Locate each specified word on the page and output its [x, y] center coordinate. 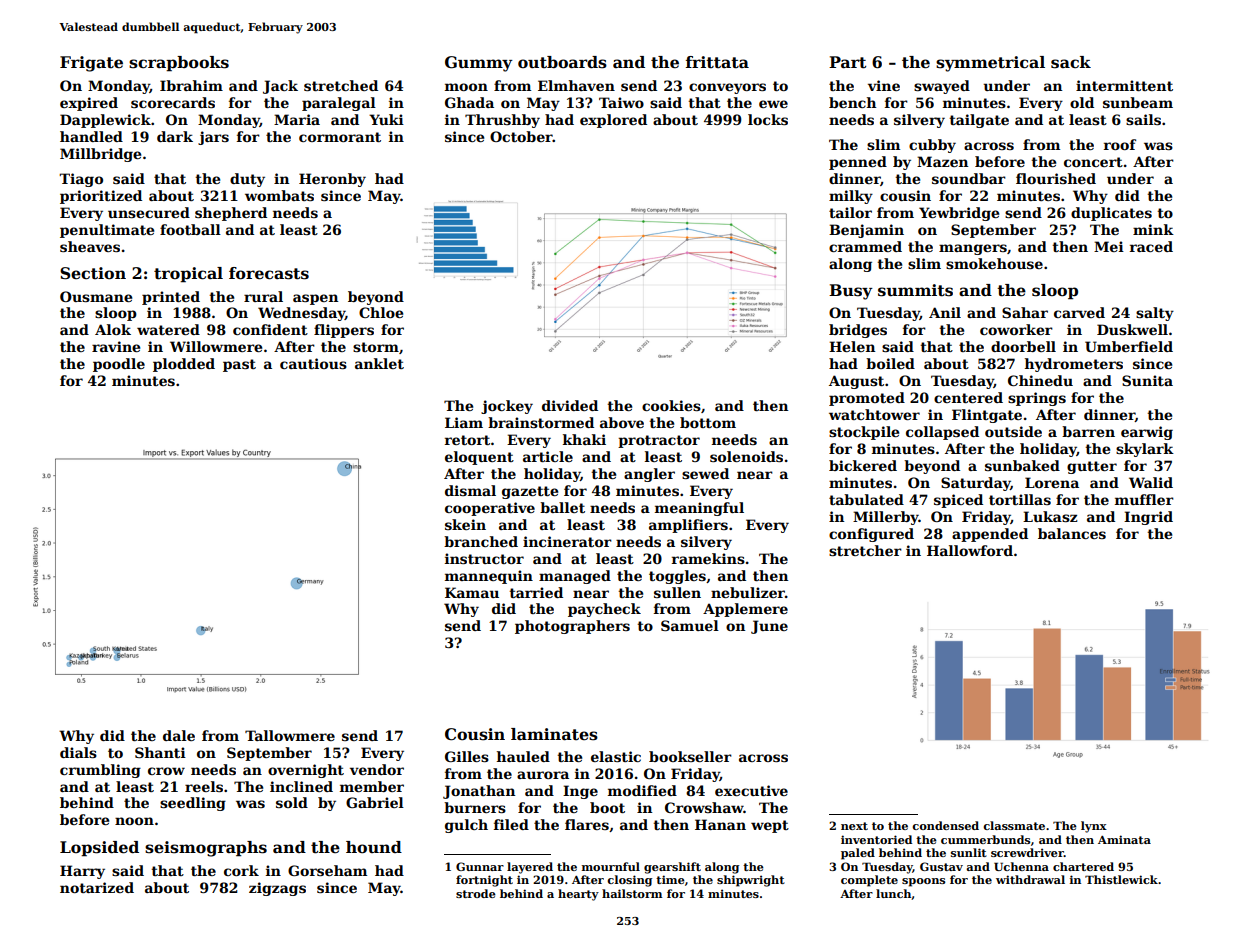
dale [179, 735]
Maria [297, 119]
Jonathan [479, 792]
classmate [1014, 825]
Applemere [745, 610]
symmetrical [990, 64]
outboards [562, 62]
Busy [851, 292]
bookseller [690, 756]
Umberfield [1129, 346]
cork [241, 870]
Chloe [381, 312]
